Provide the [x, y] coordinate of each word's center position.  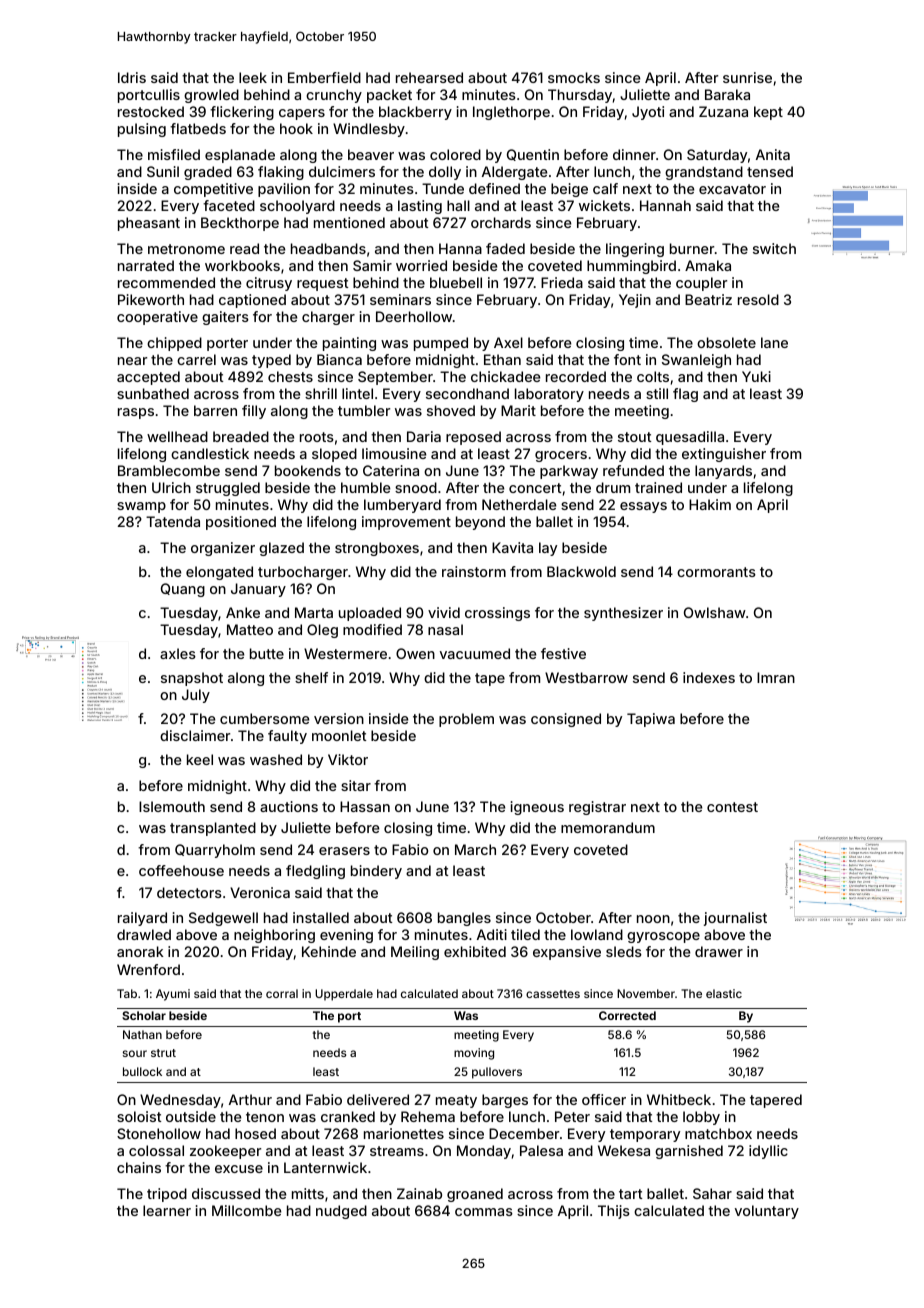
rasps [136, 413]
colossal [156, 1150]
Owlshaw [715, 612]
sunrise [747, 77]
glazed [281, 549]
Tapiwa [651, 720]
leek [253, 77]
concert [535, 488]
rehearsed [429, 77]
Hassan [365, 806]
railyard [142, 919]
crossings [497, 614]
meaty [456, 1101]
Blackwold [581, 571]
